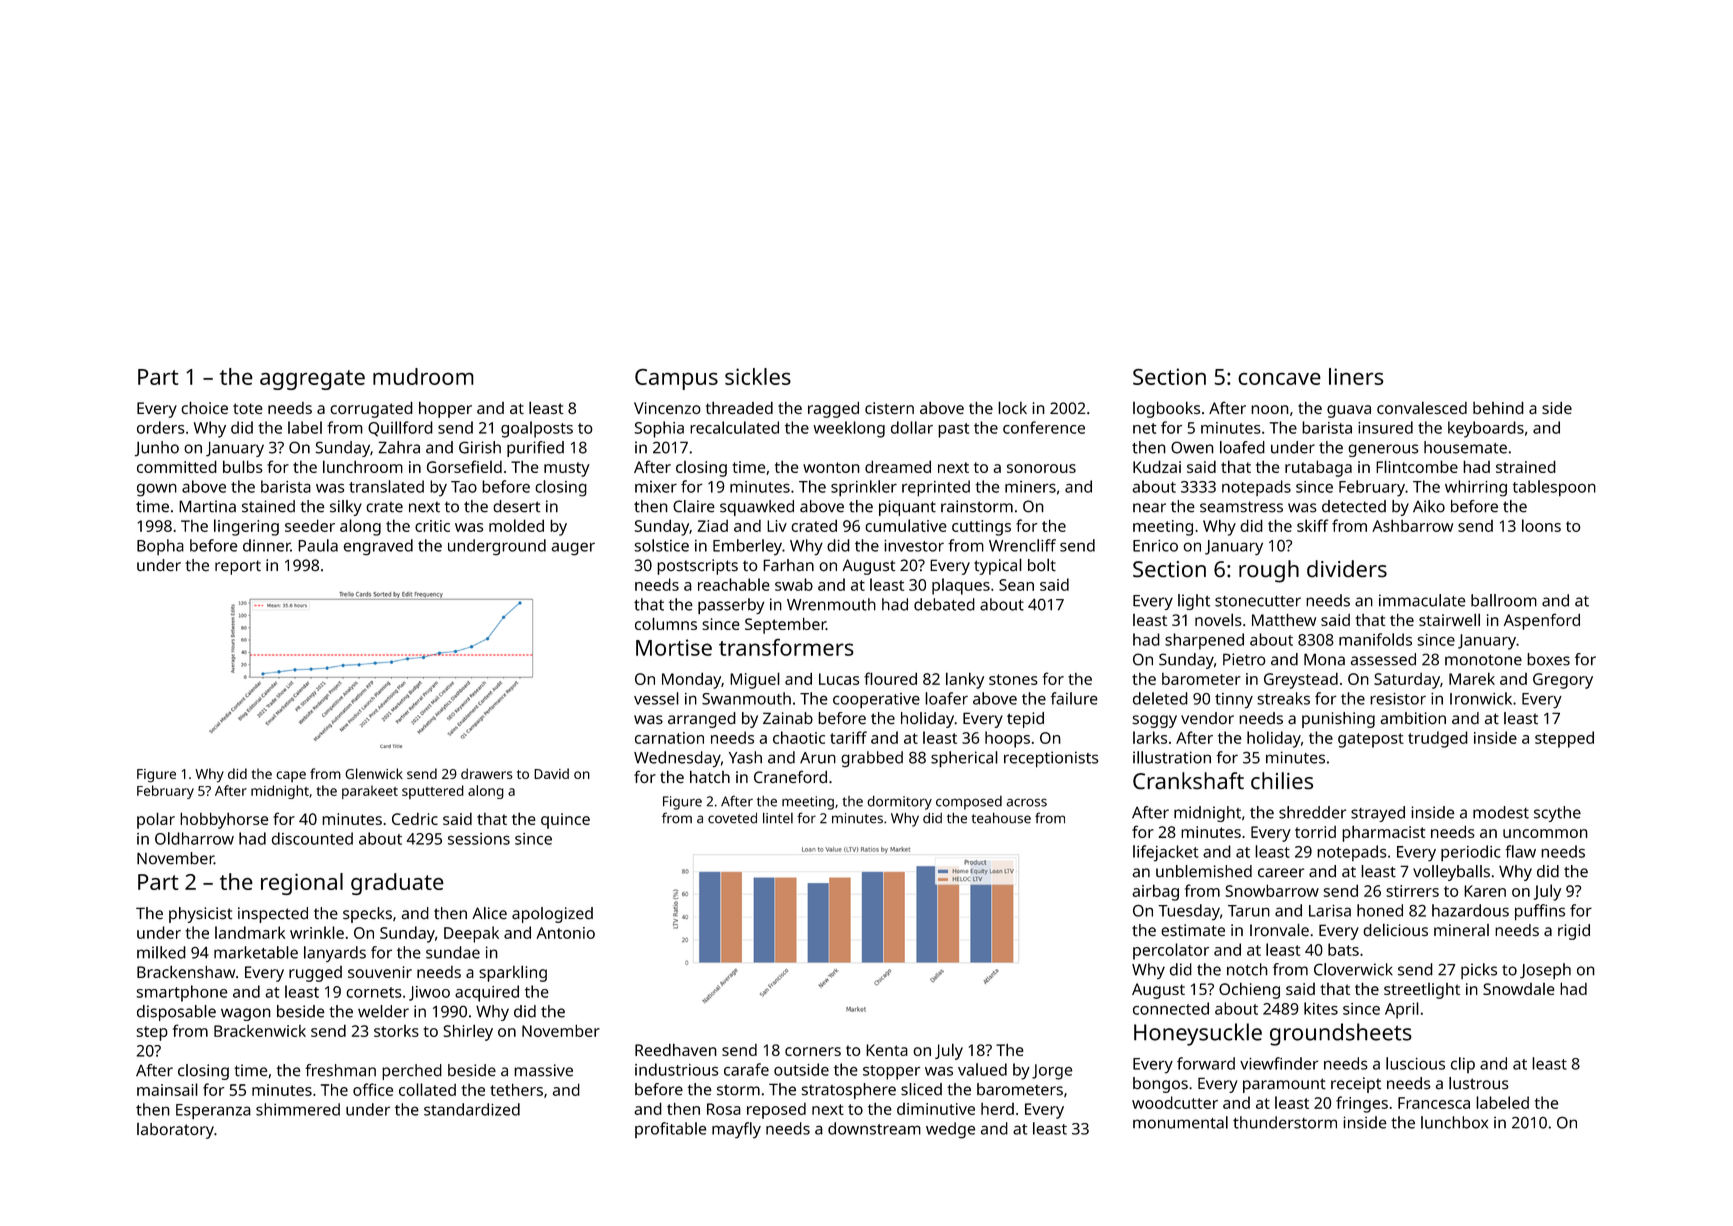 This page has height=1226, width=1733. What do you see at coordinates (1204, 871) in the page?
I see `unblemished` at bounding box center [1204, 871].
